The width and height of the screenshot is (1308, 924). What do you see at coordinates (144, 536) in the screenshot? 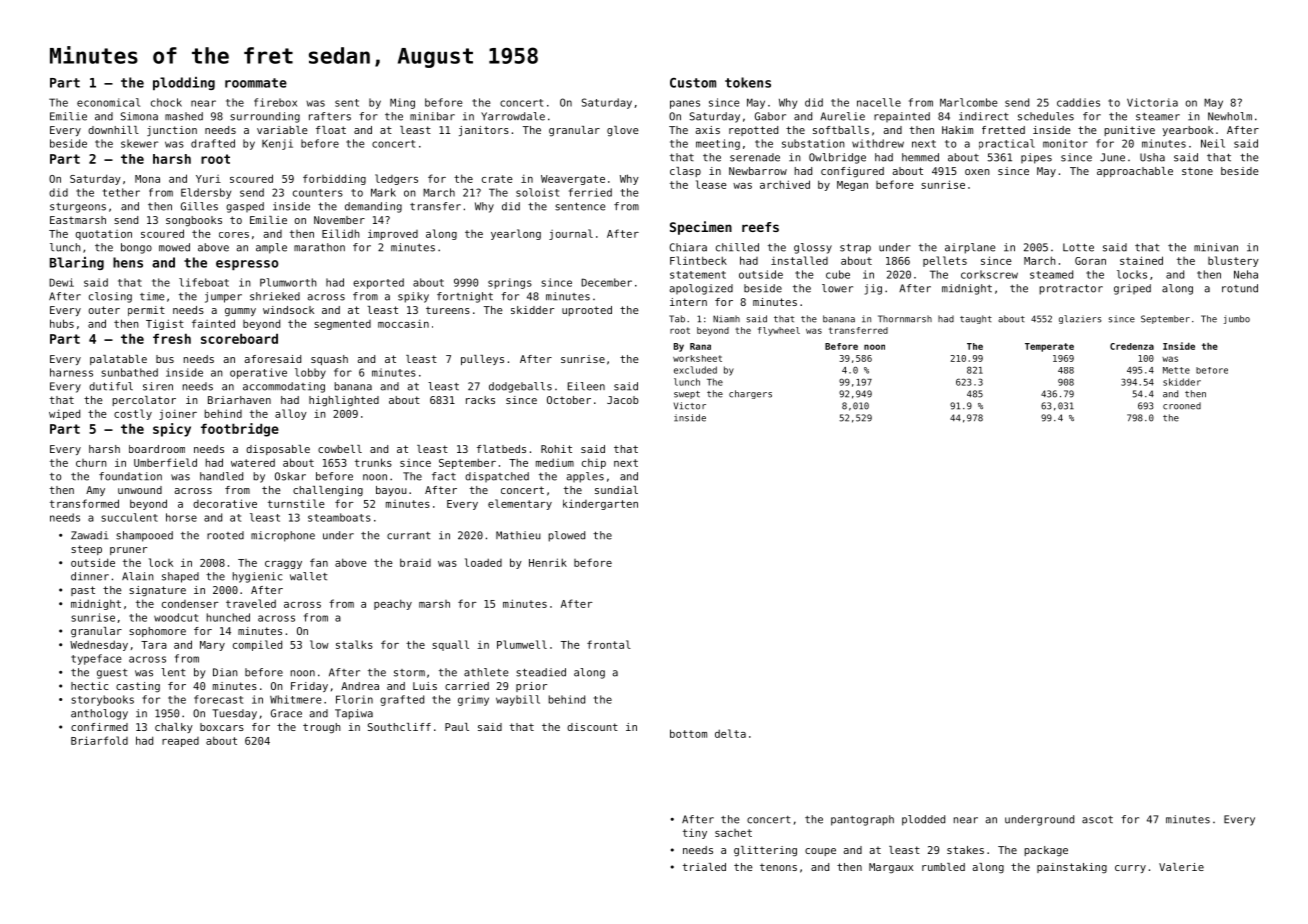
I see `shampooed` at bounding box center [144, 536].
